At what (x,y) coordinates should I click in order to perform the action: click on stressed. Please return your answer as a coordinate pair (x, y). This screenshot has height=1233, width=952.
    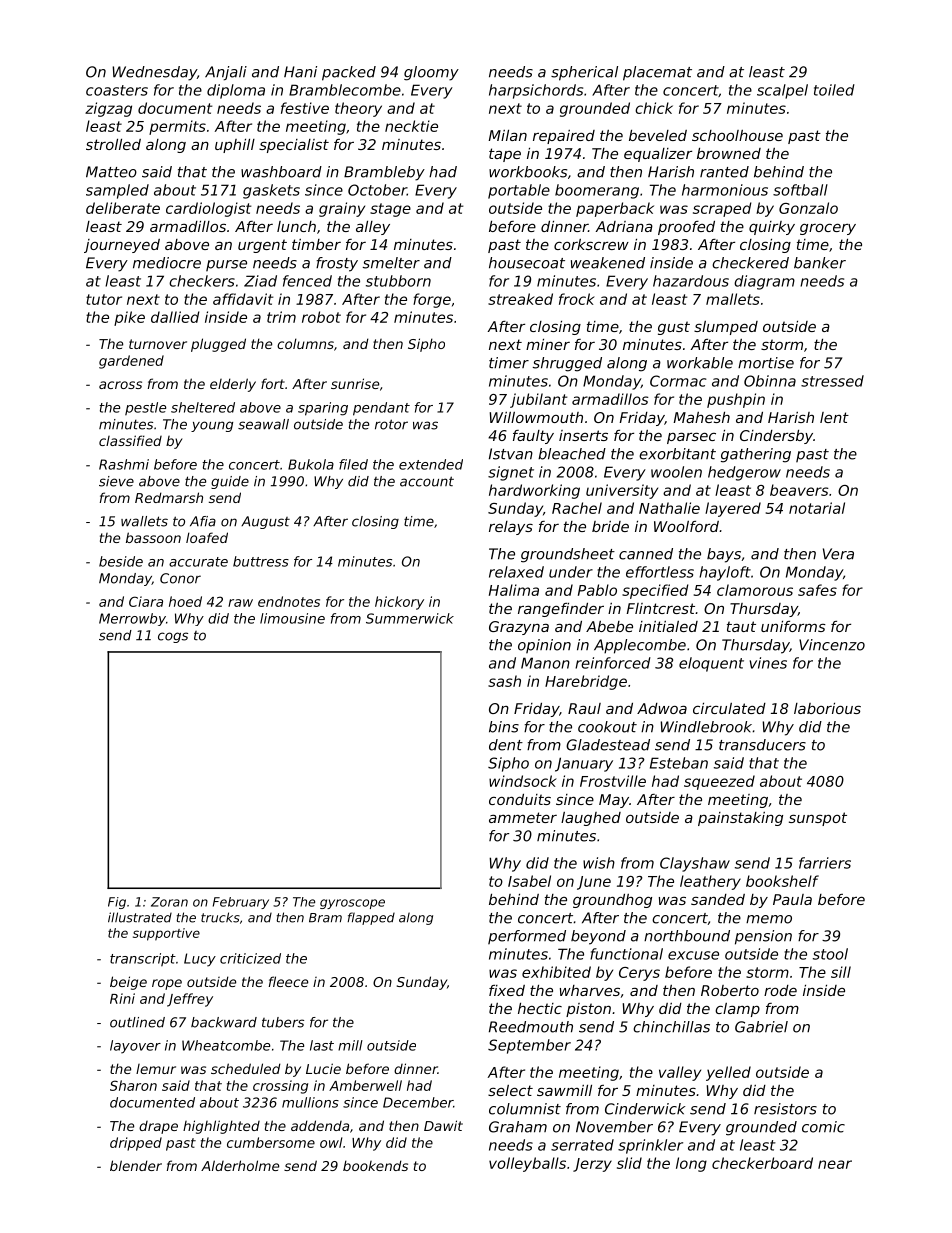
    Looking at the image, I should click on (832, 381).
